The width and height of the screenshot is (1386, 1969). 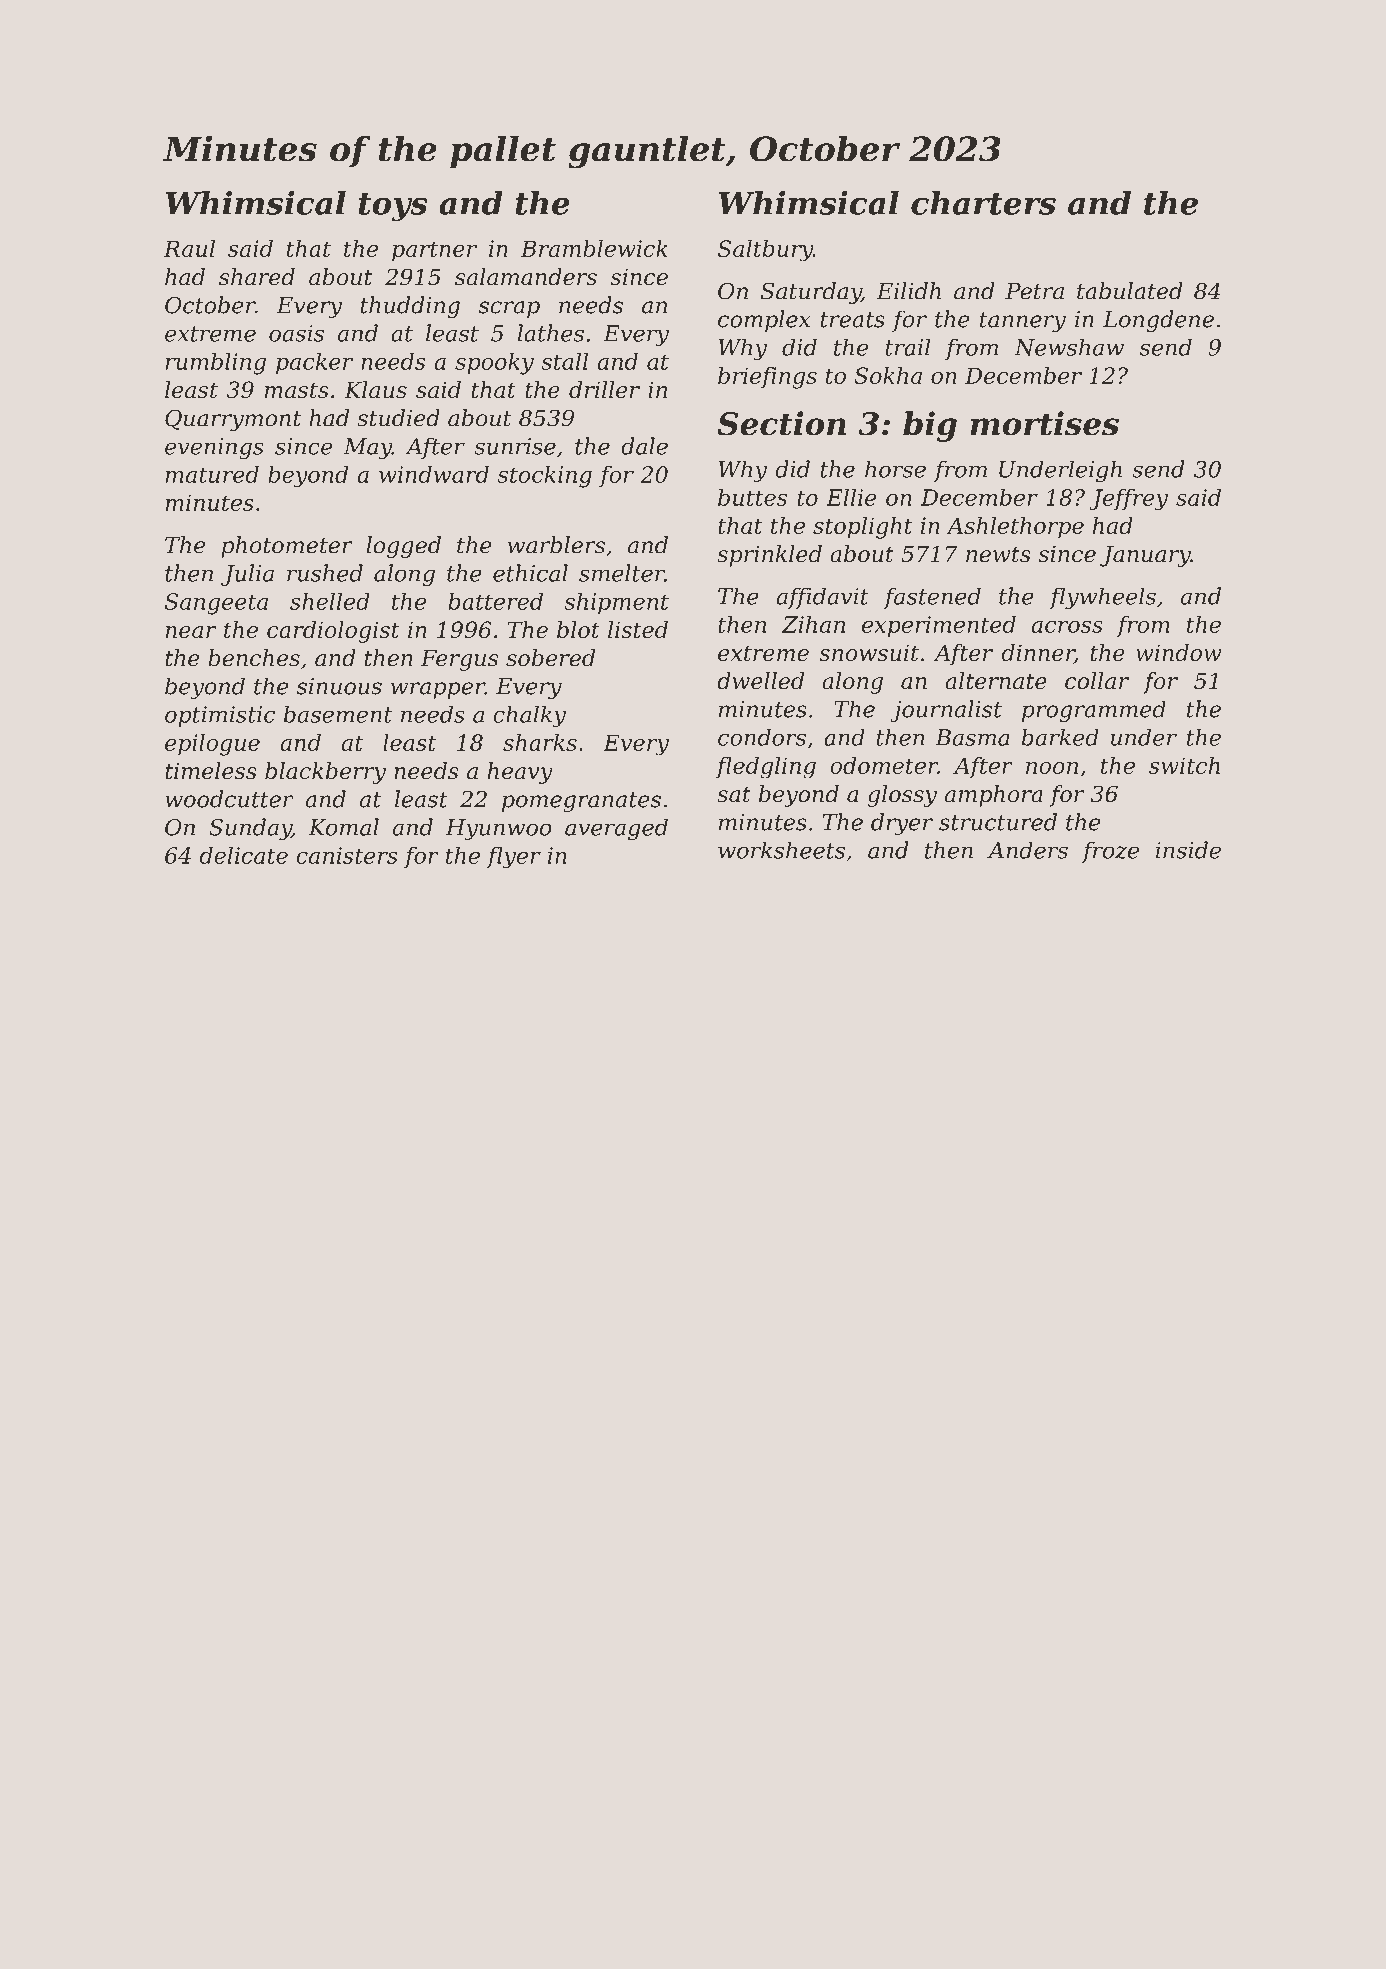 I want to click on Newshaw, so click(x=1069, y=347).
